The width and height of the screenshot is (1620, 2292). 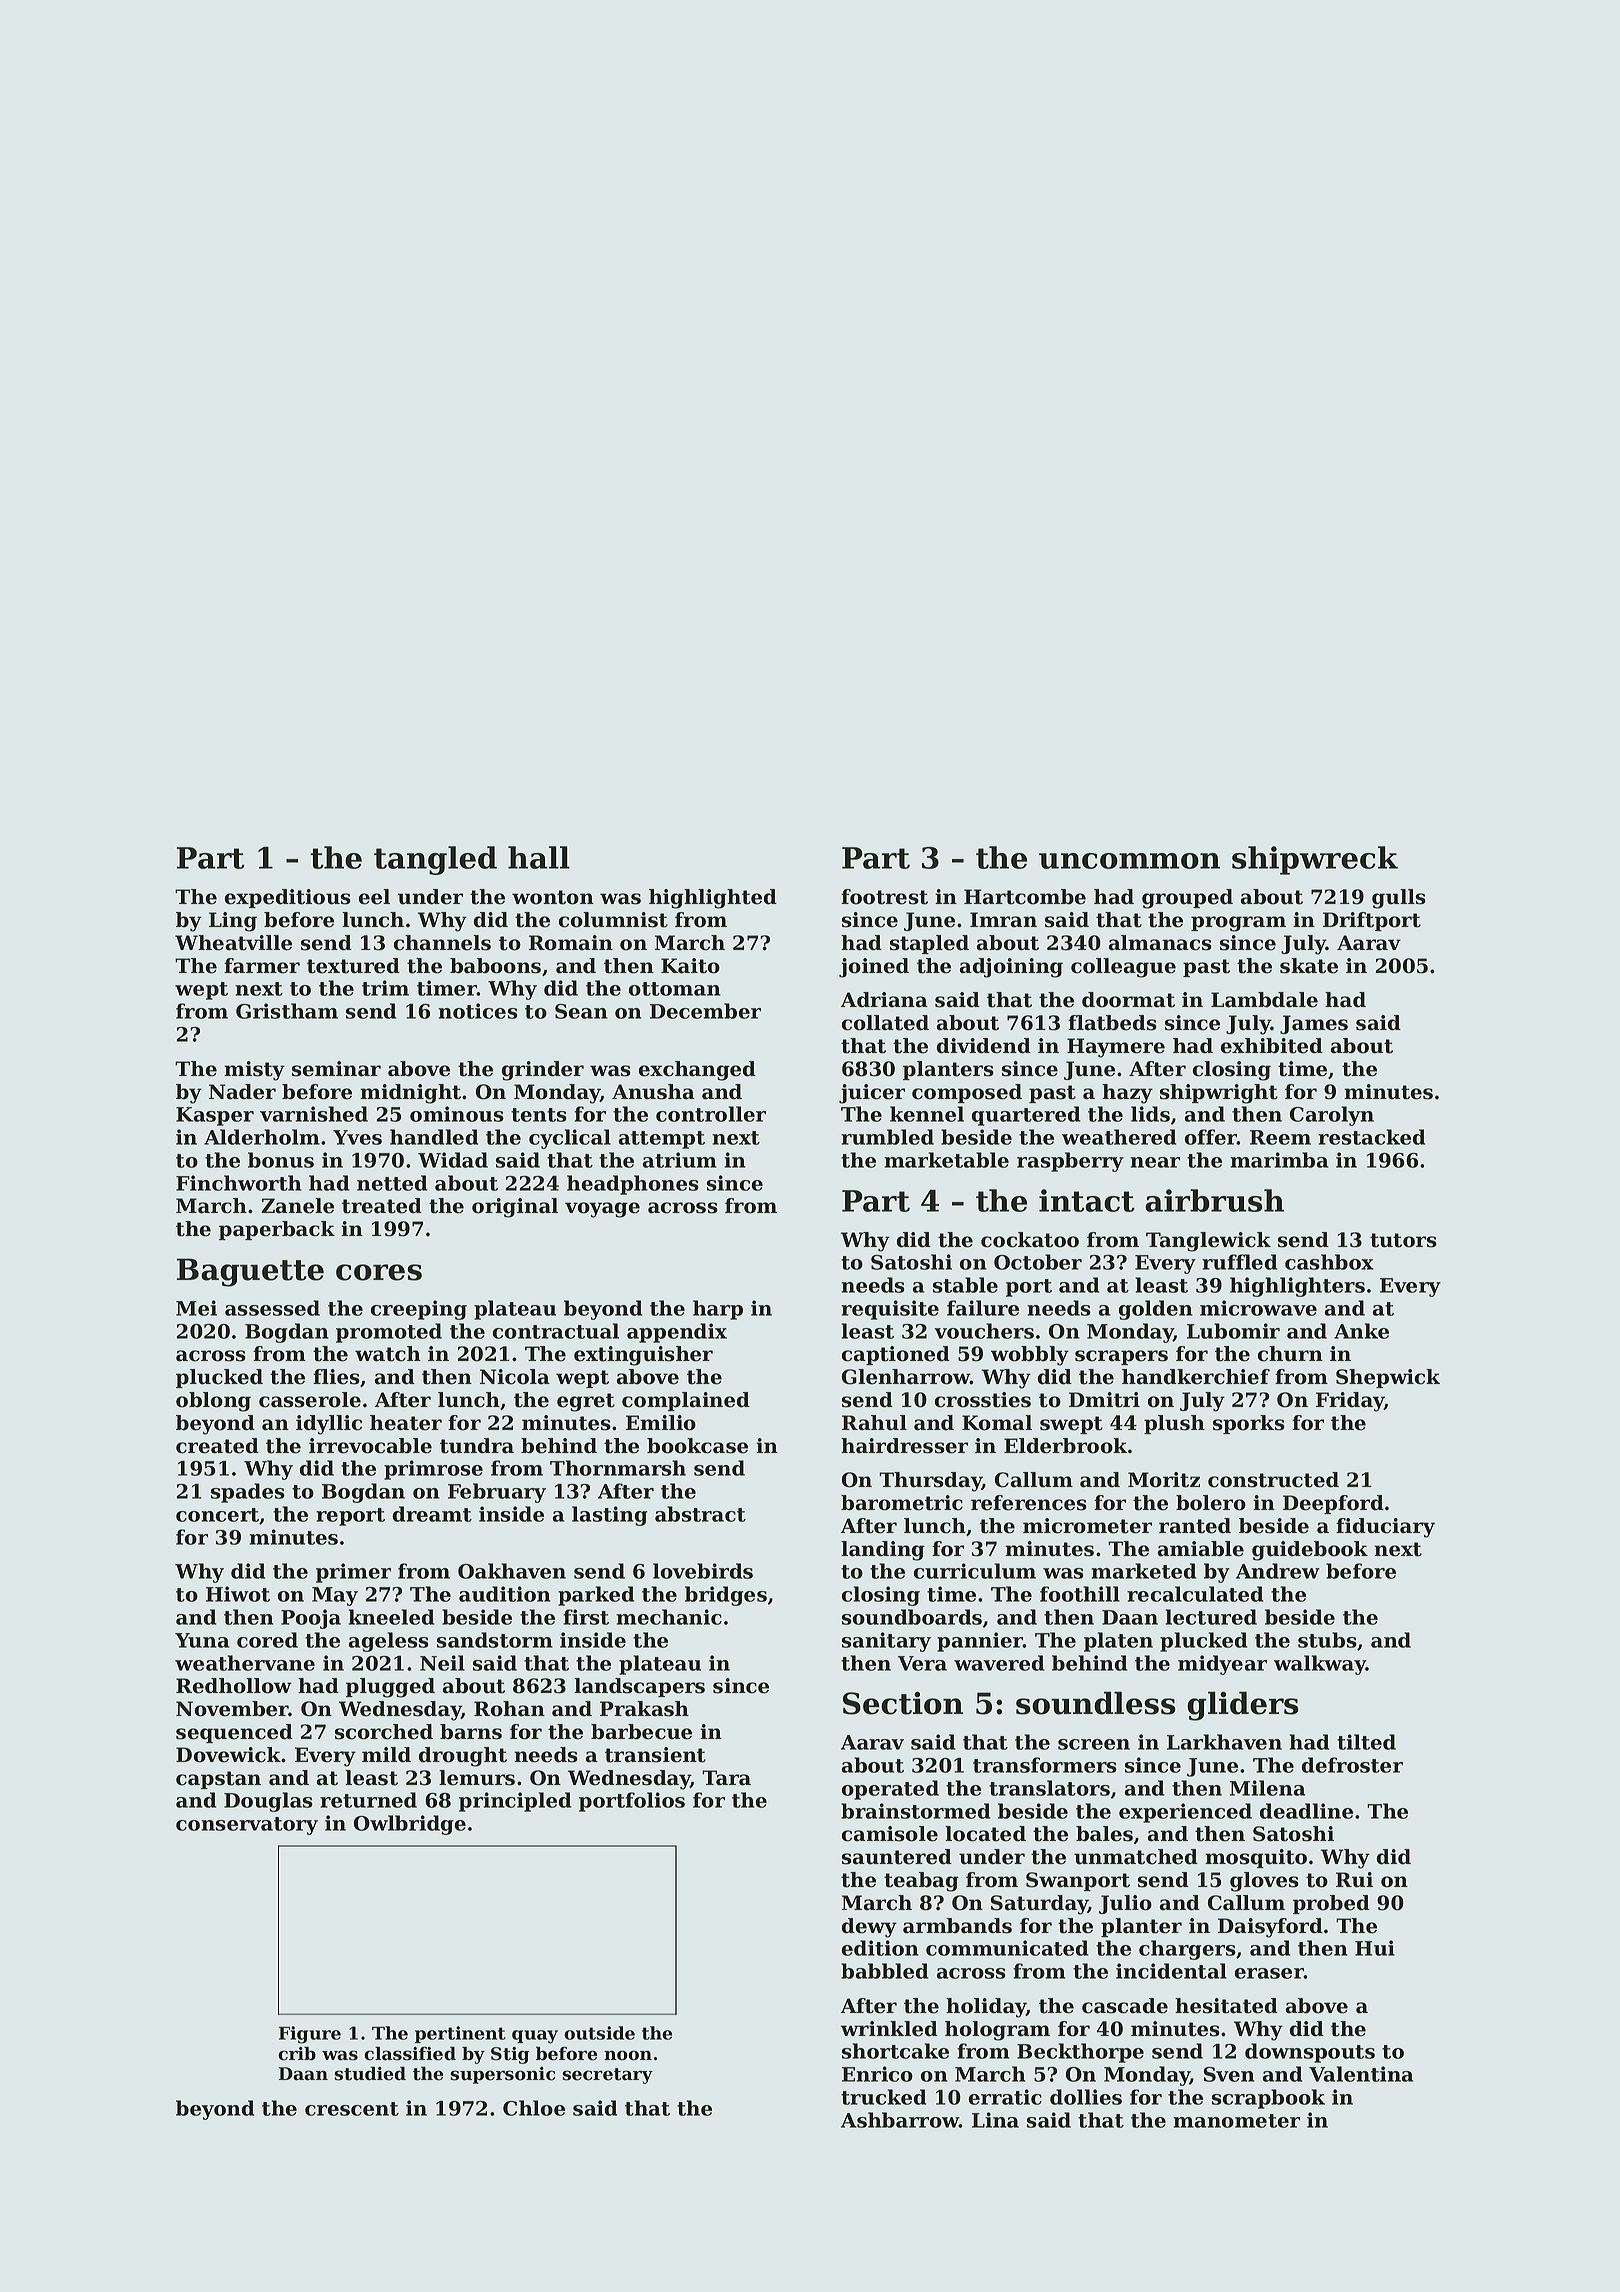 What do you see at coordinates (607, 2076) in the screenshot?
I see `secretary` at bounding box center [607, 2076].
